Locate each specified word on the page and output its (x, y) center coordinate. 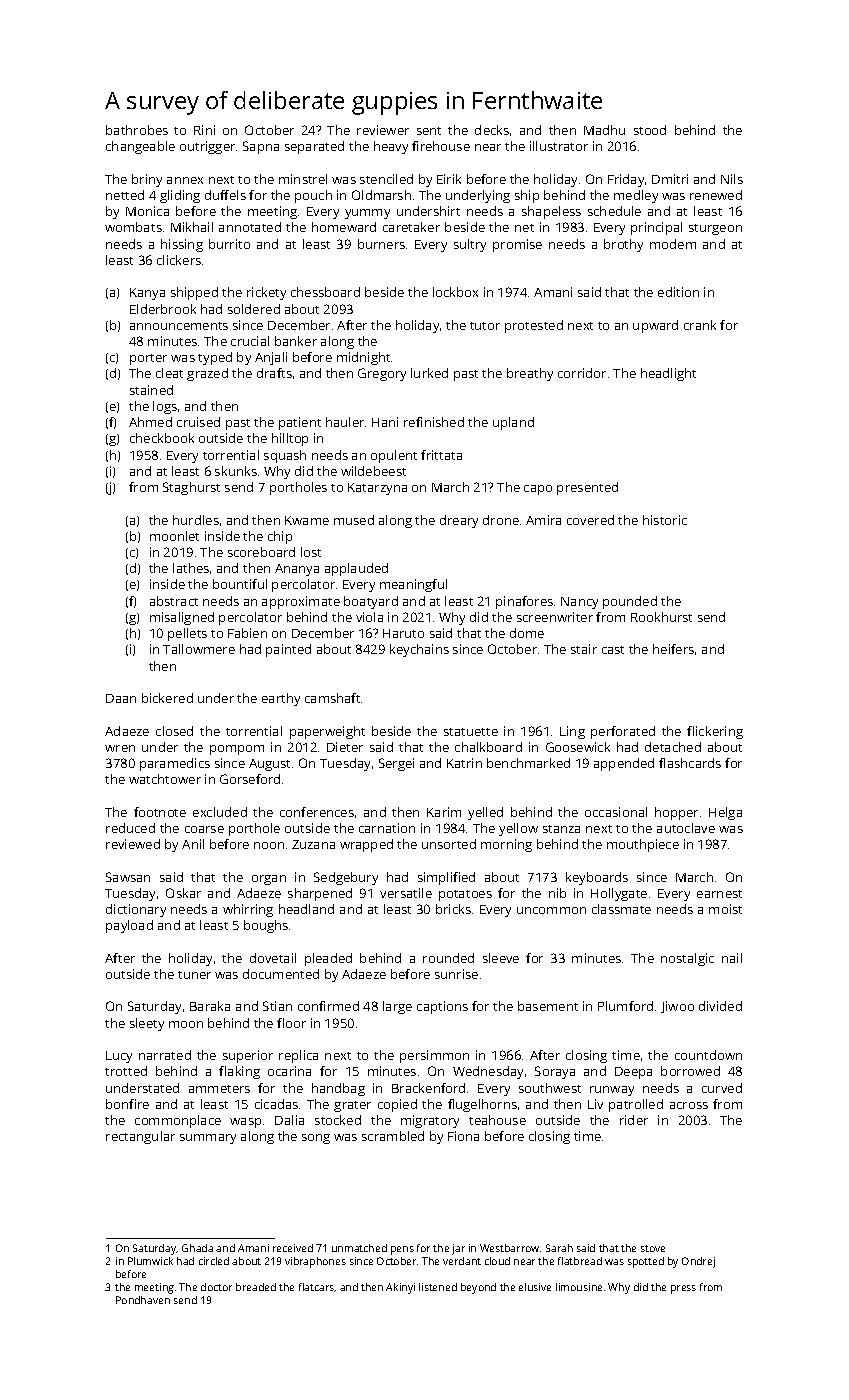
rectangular (140, 1137)
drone (501, 520)
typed (215, 358)
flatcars (317, 1287)
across (689, 1105)
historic (665, 520)
